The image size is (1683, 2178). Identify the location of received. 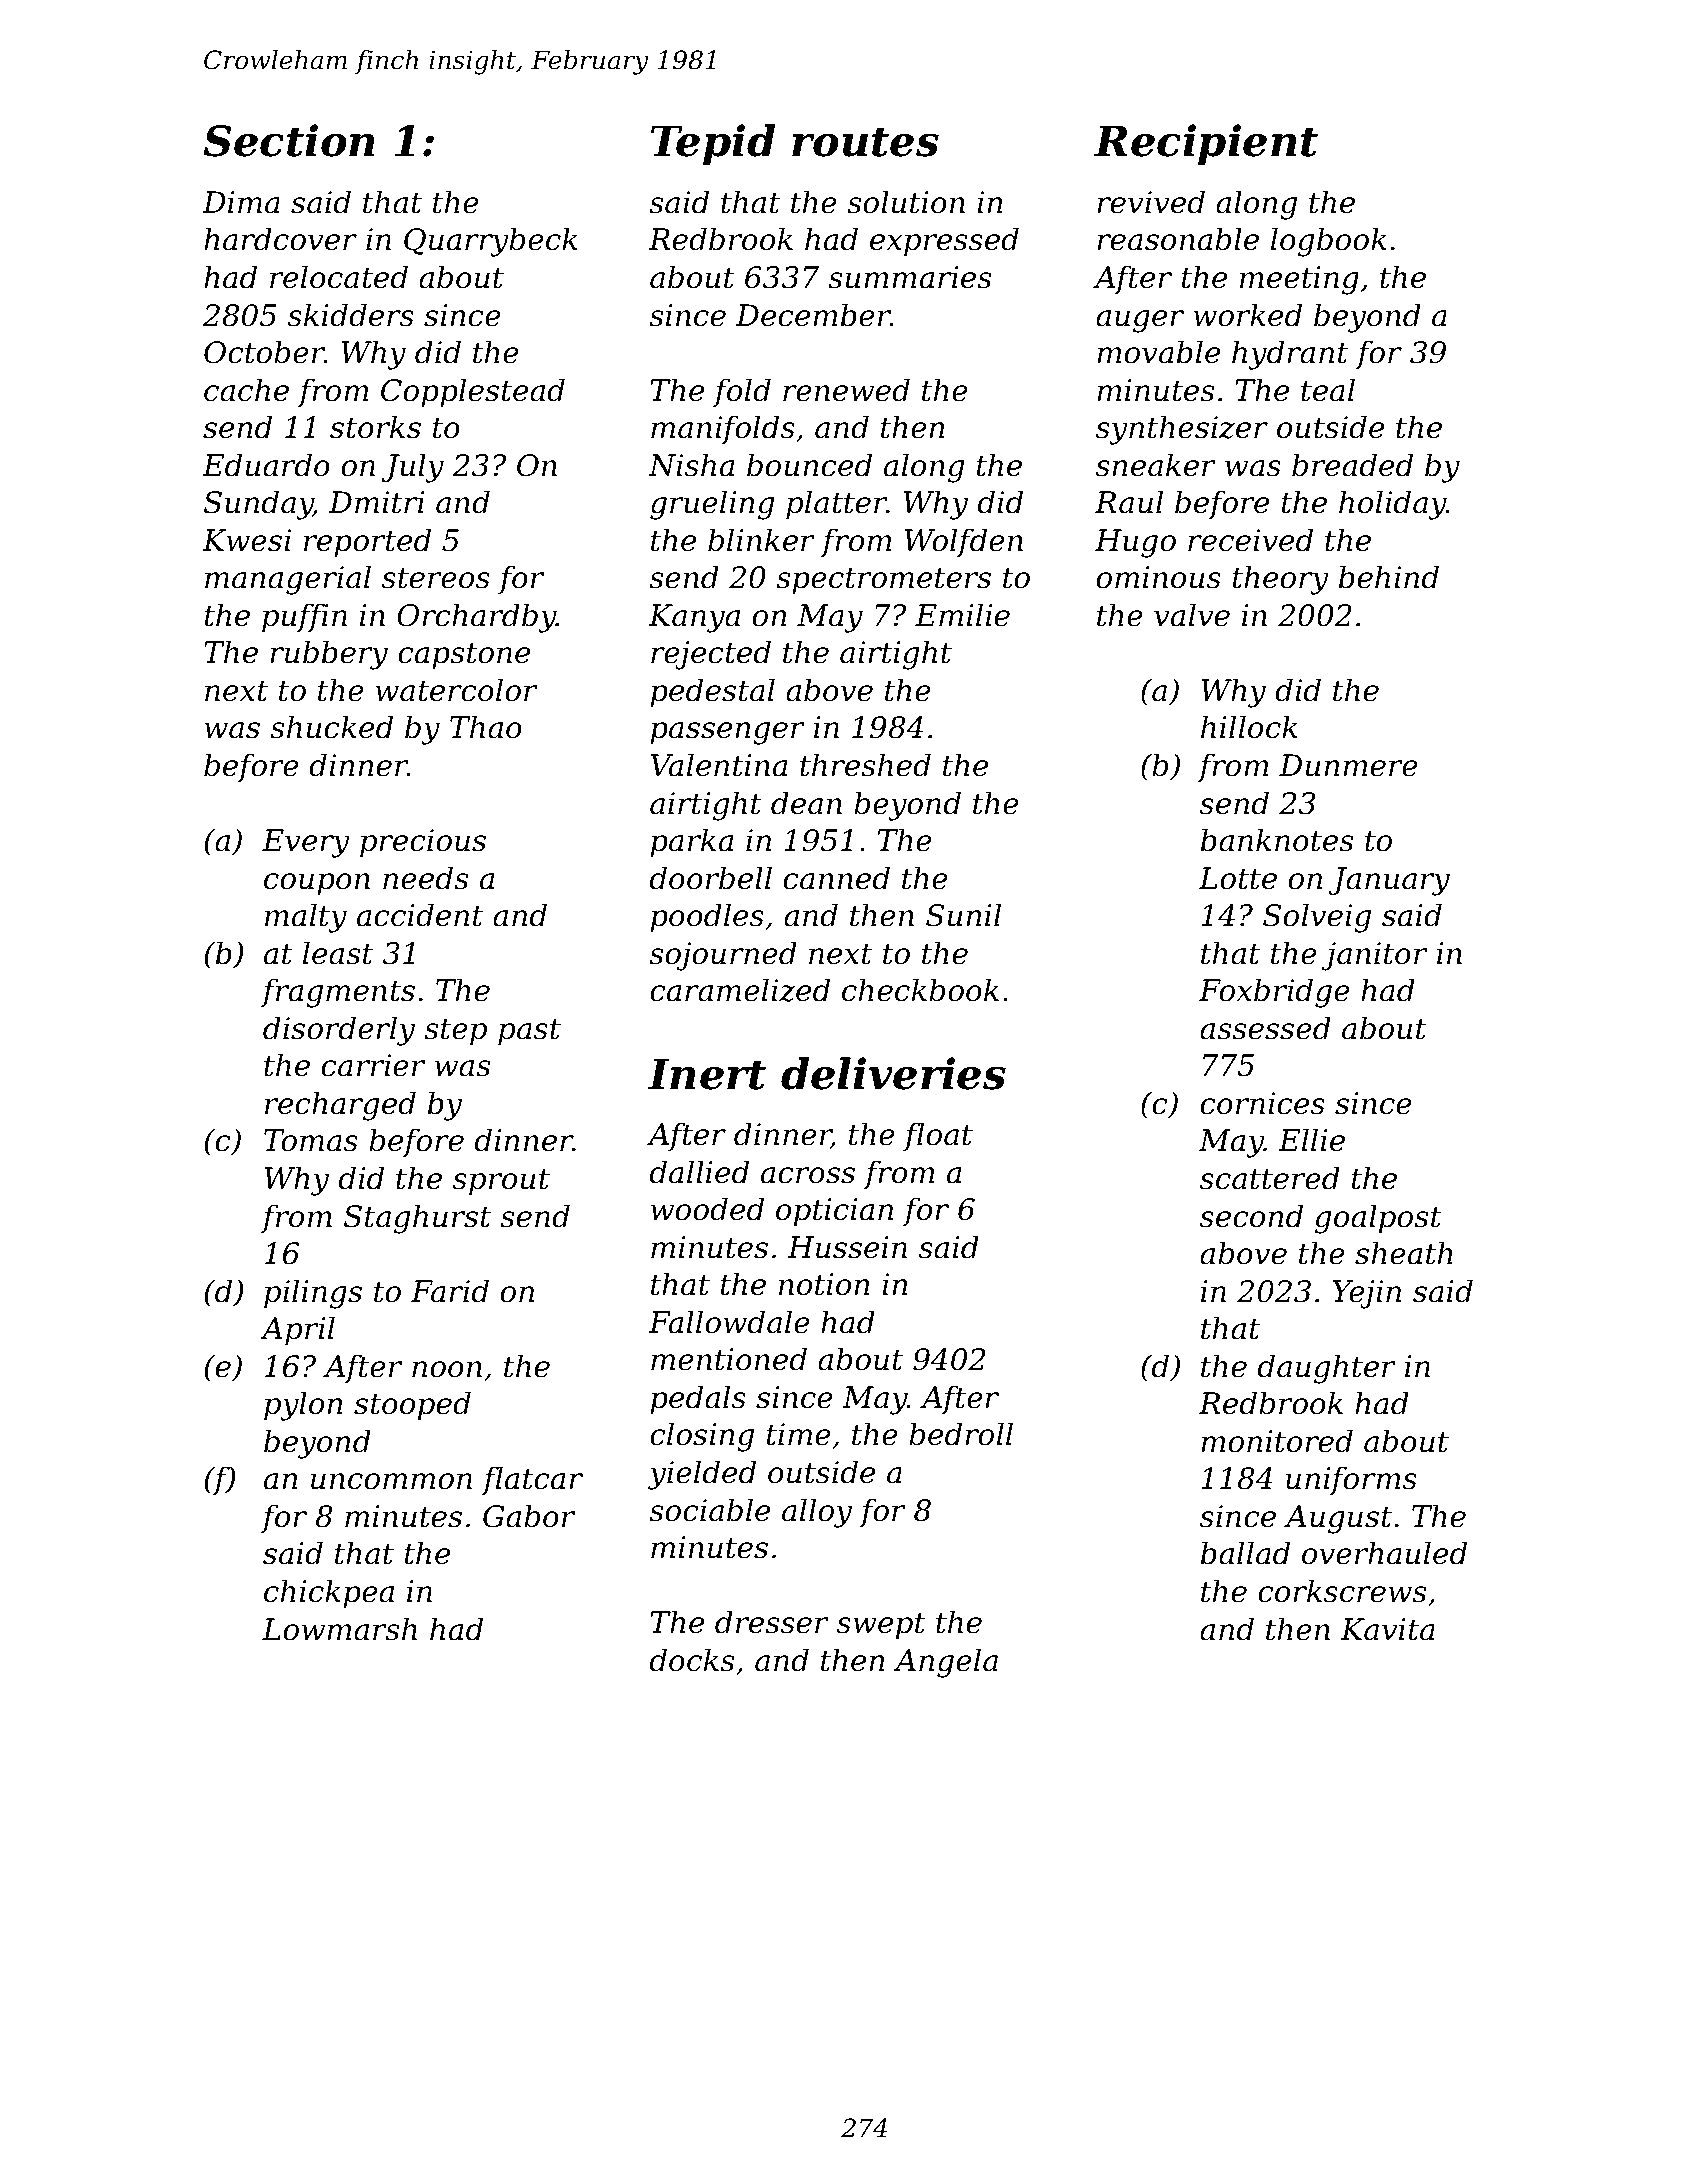
(1250, 540).
